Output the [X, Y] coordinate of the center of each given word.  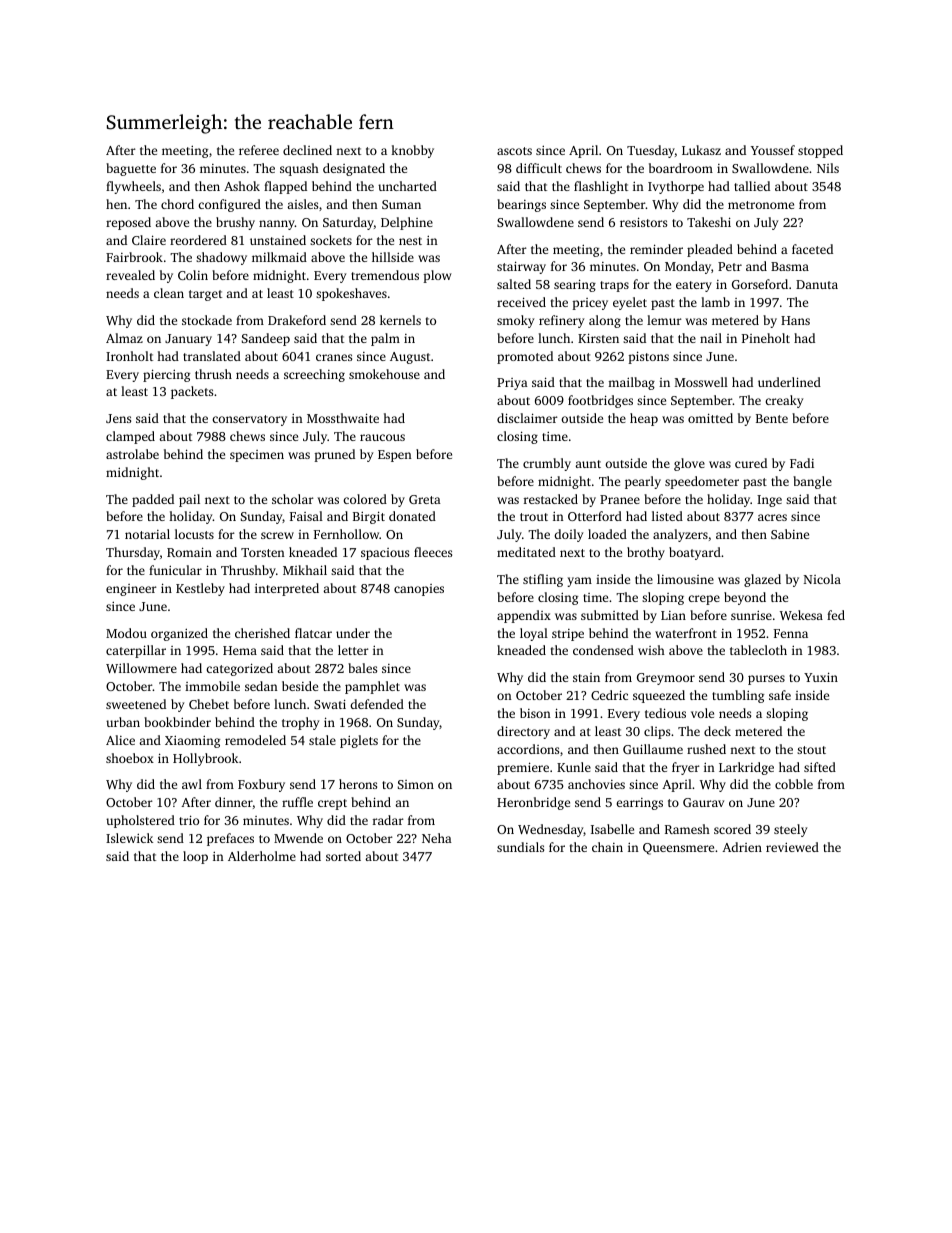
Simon [416, 784]
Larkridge [746, 768]
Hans [795, 320]
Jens [118, 418]
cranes [334, 357]
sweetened [136, 704]
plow [437, 276]
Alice [120, 740]
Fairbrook [134, 257]
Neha [437, 838]
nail [711, 338]
